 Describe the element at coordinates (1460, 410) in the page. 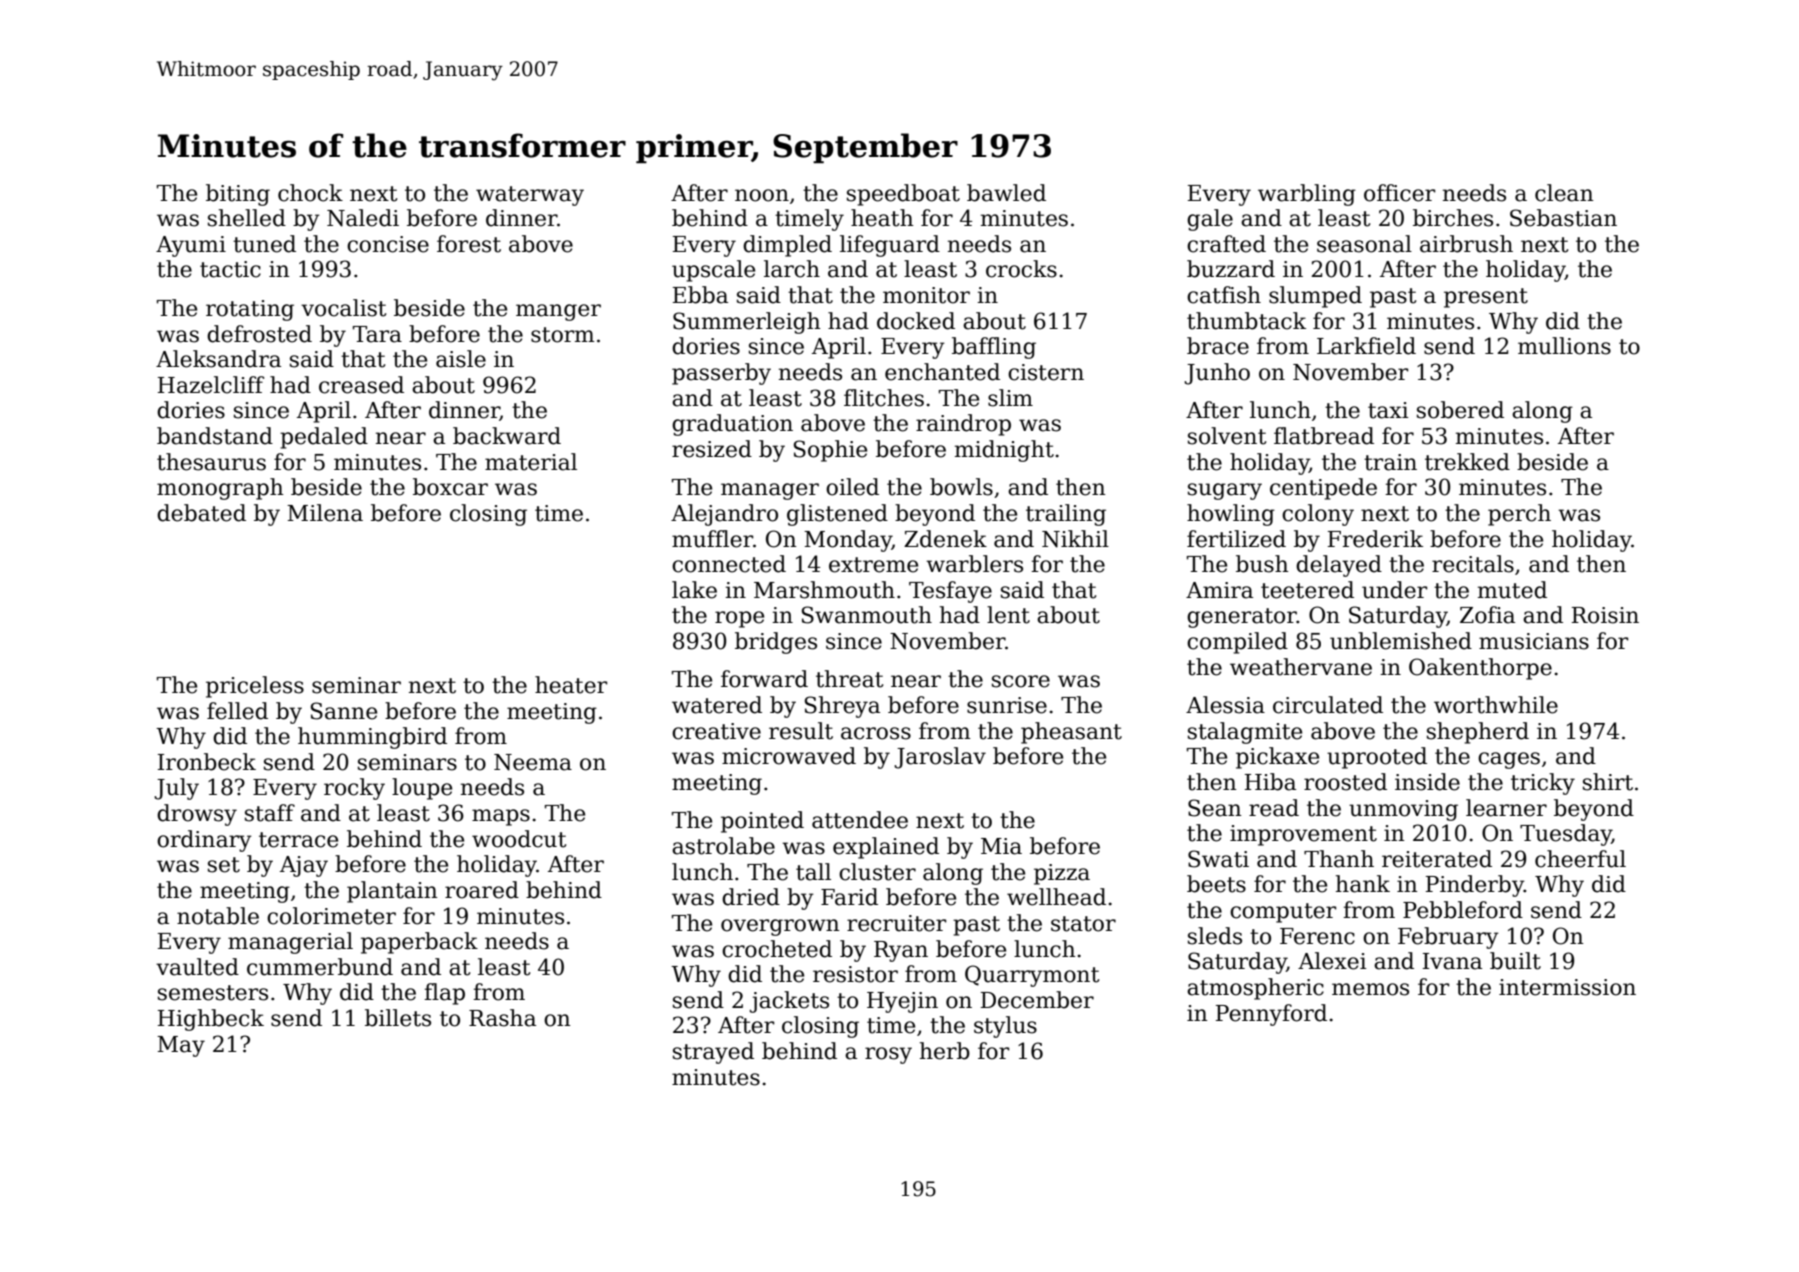

I see `sobered` at that location.
